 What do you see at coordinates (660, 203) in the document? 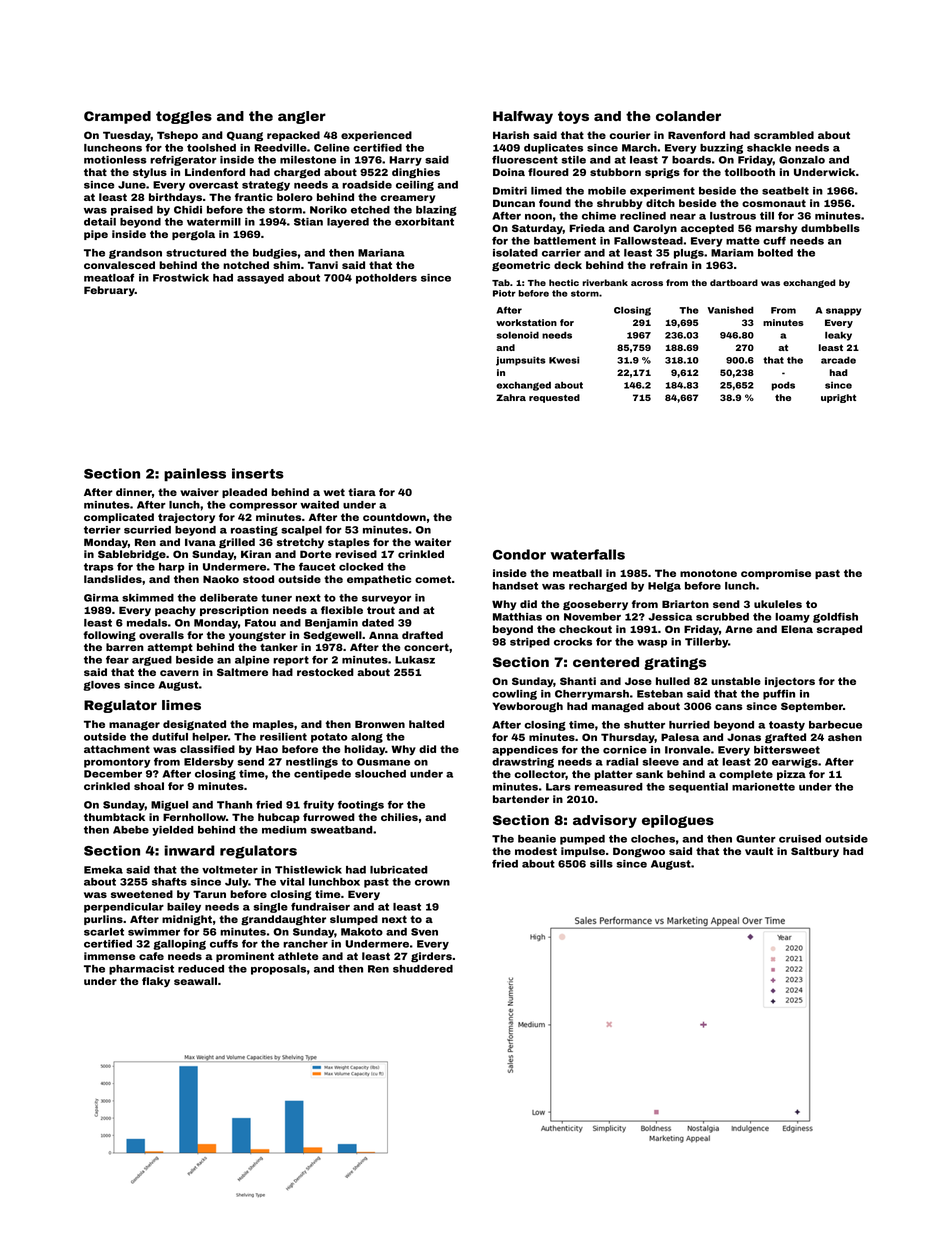
I see `ditch` at bounding box center [660, 203].
